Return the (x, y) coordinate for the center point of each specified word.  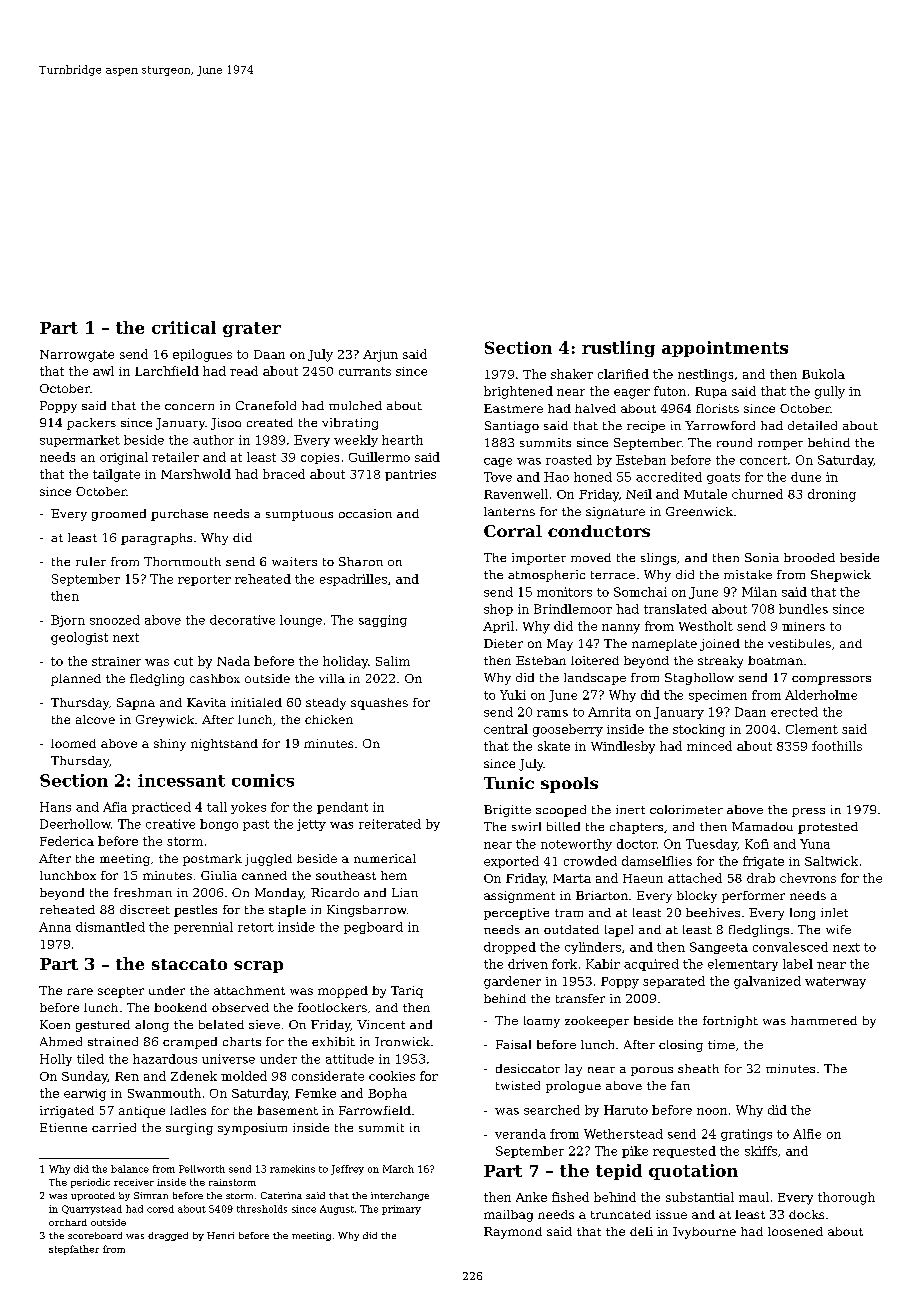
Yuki (513, 695)
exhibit (333, 1041)
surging (189, 1129)
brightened (518, 392)
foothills (837, 746)
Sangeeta (719, 948)
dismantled (110, 927)
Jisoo (226, 424)
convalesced (790, 947)
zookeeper (597, 1022)
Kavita (206, 702)
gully (830, 392)
